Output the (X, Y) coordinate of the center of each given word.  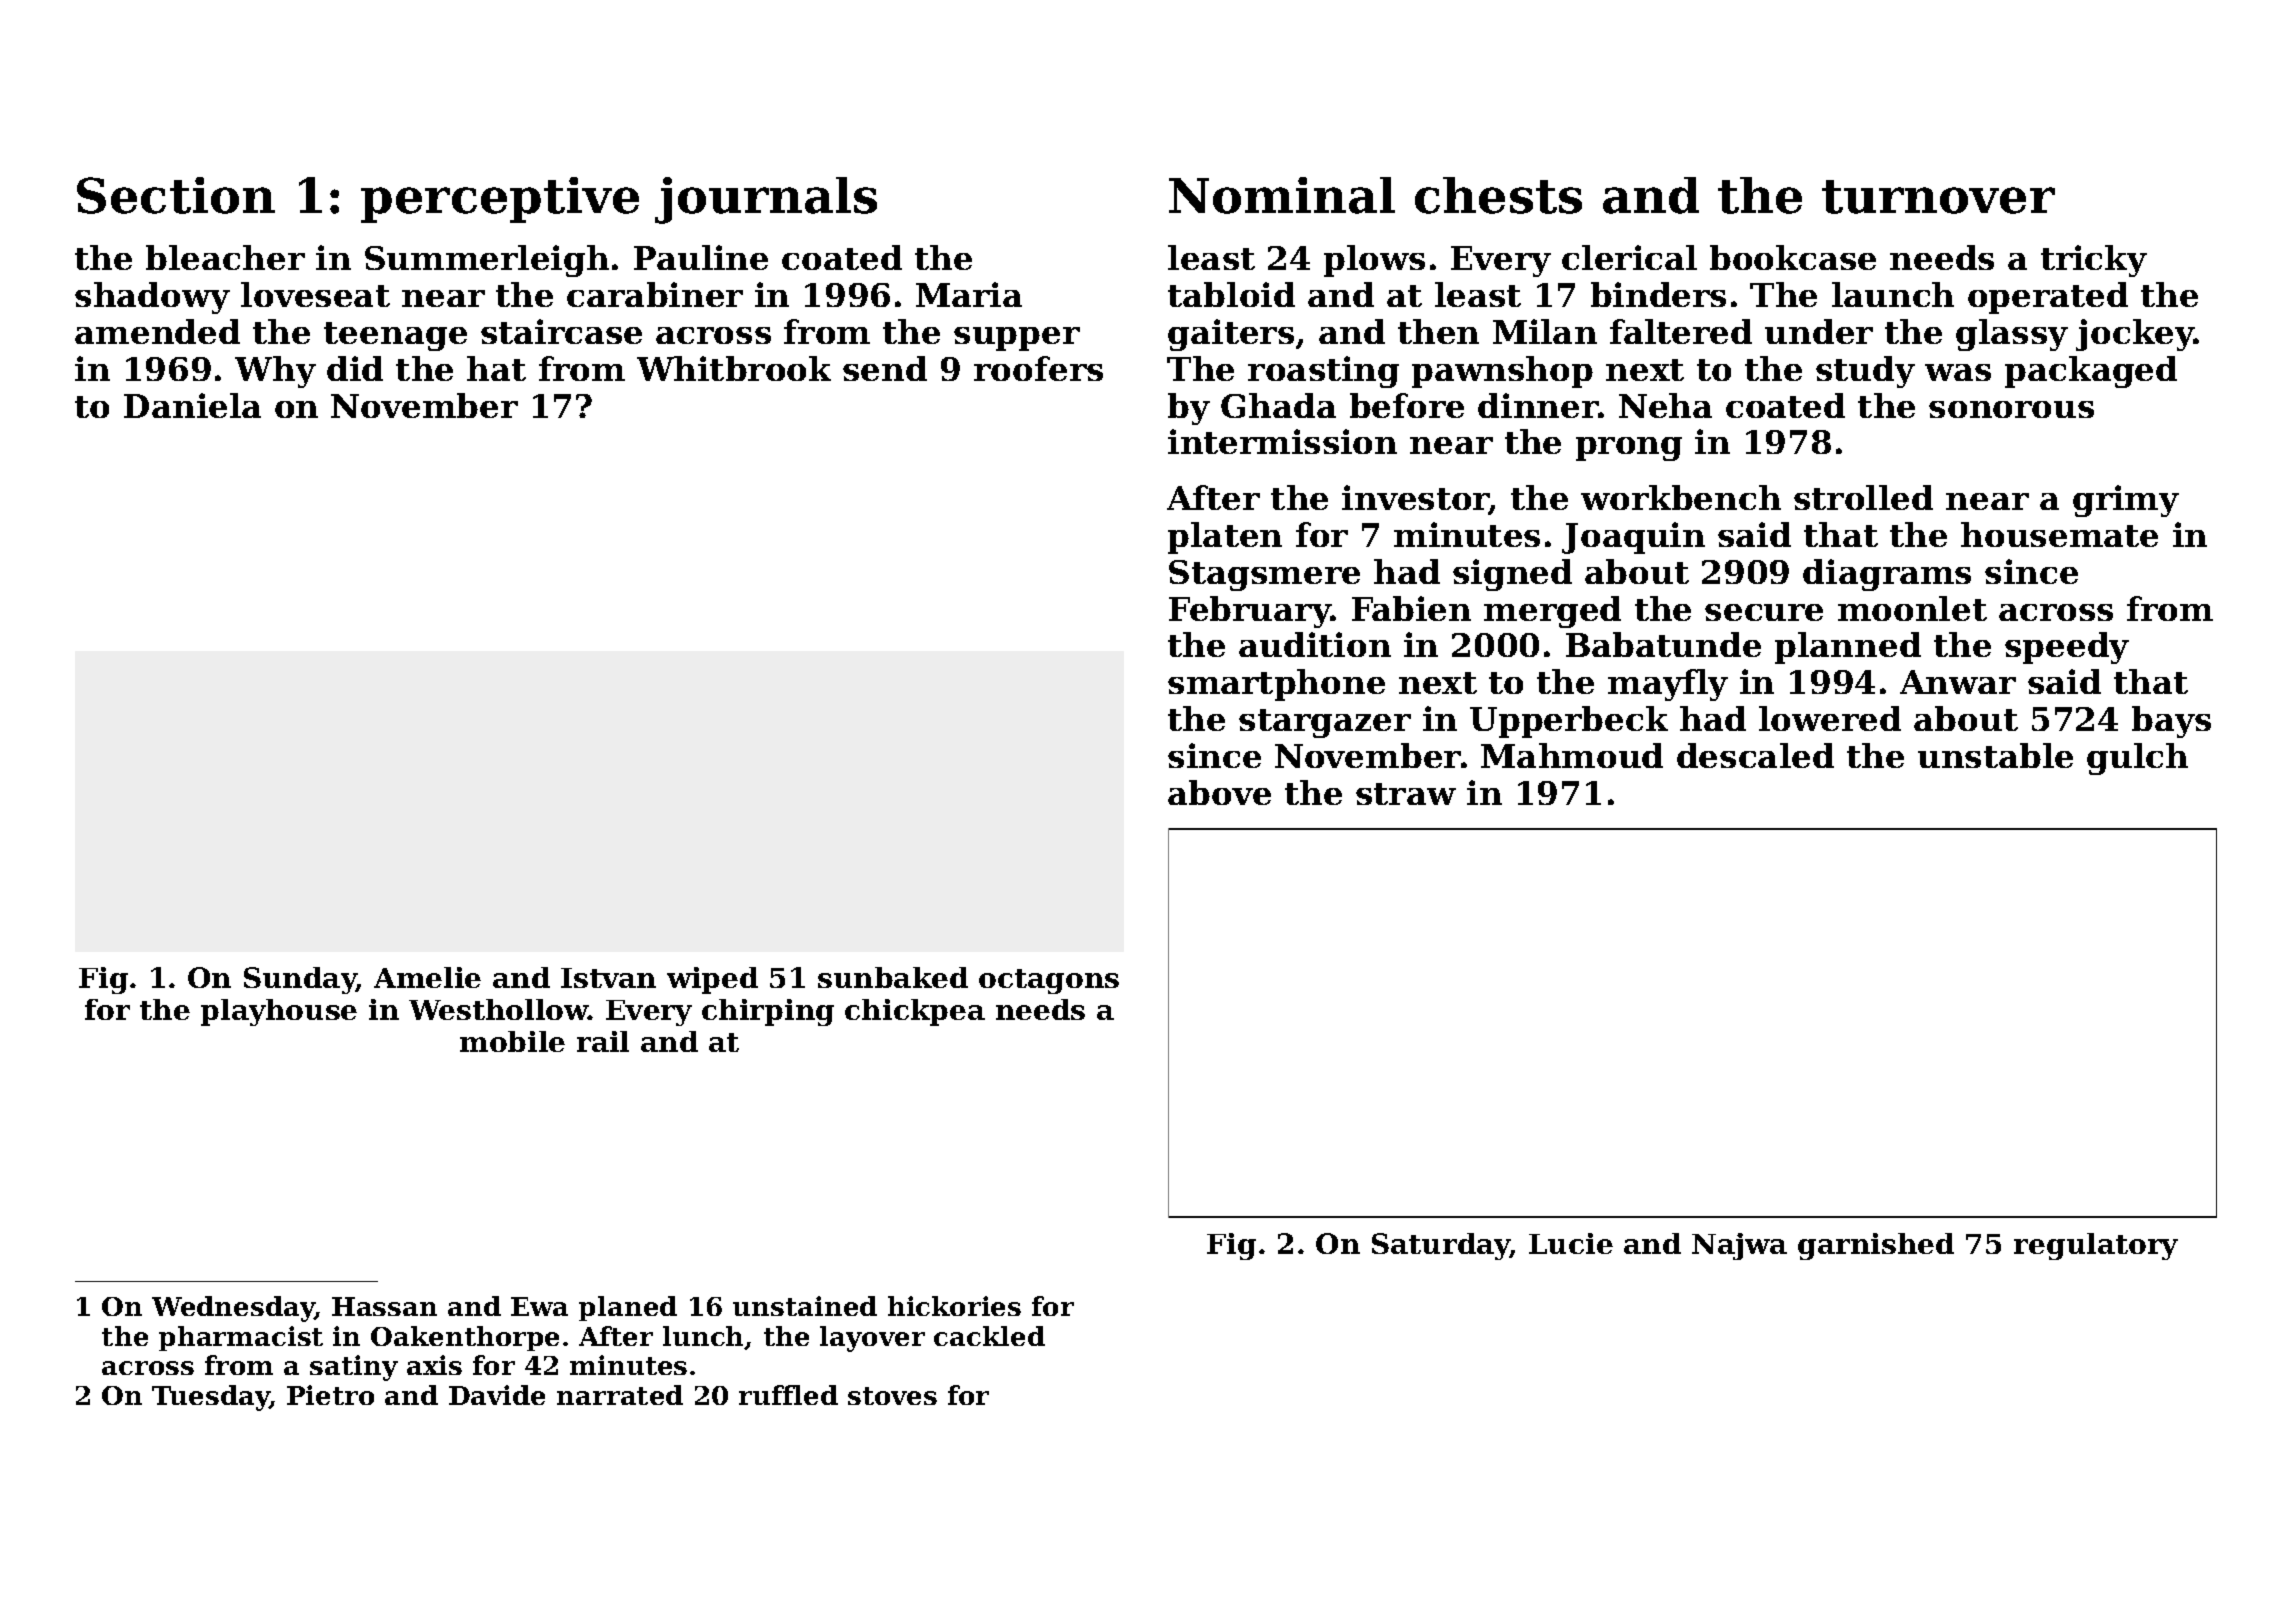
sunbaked (893, 977)
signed (1512, 575)
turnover (1938, 197)
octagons (1049, 981)
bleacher (225, 257)
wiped (712, 980)
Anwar (1958, 682)
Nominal (1282, 195)
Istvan (608, 978)
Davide (497, 1395)
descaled (1755, 755)
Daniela (192, 405)
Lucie (1571, 1243)
